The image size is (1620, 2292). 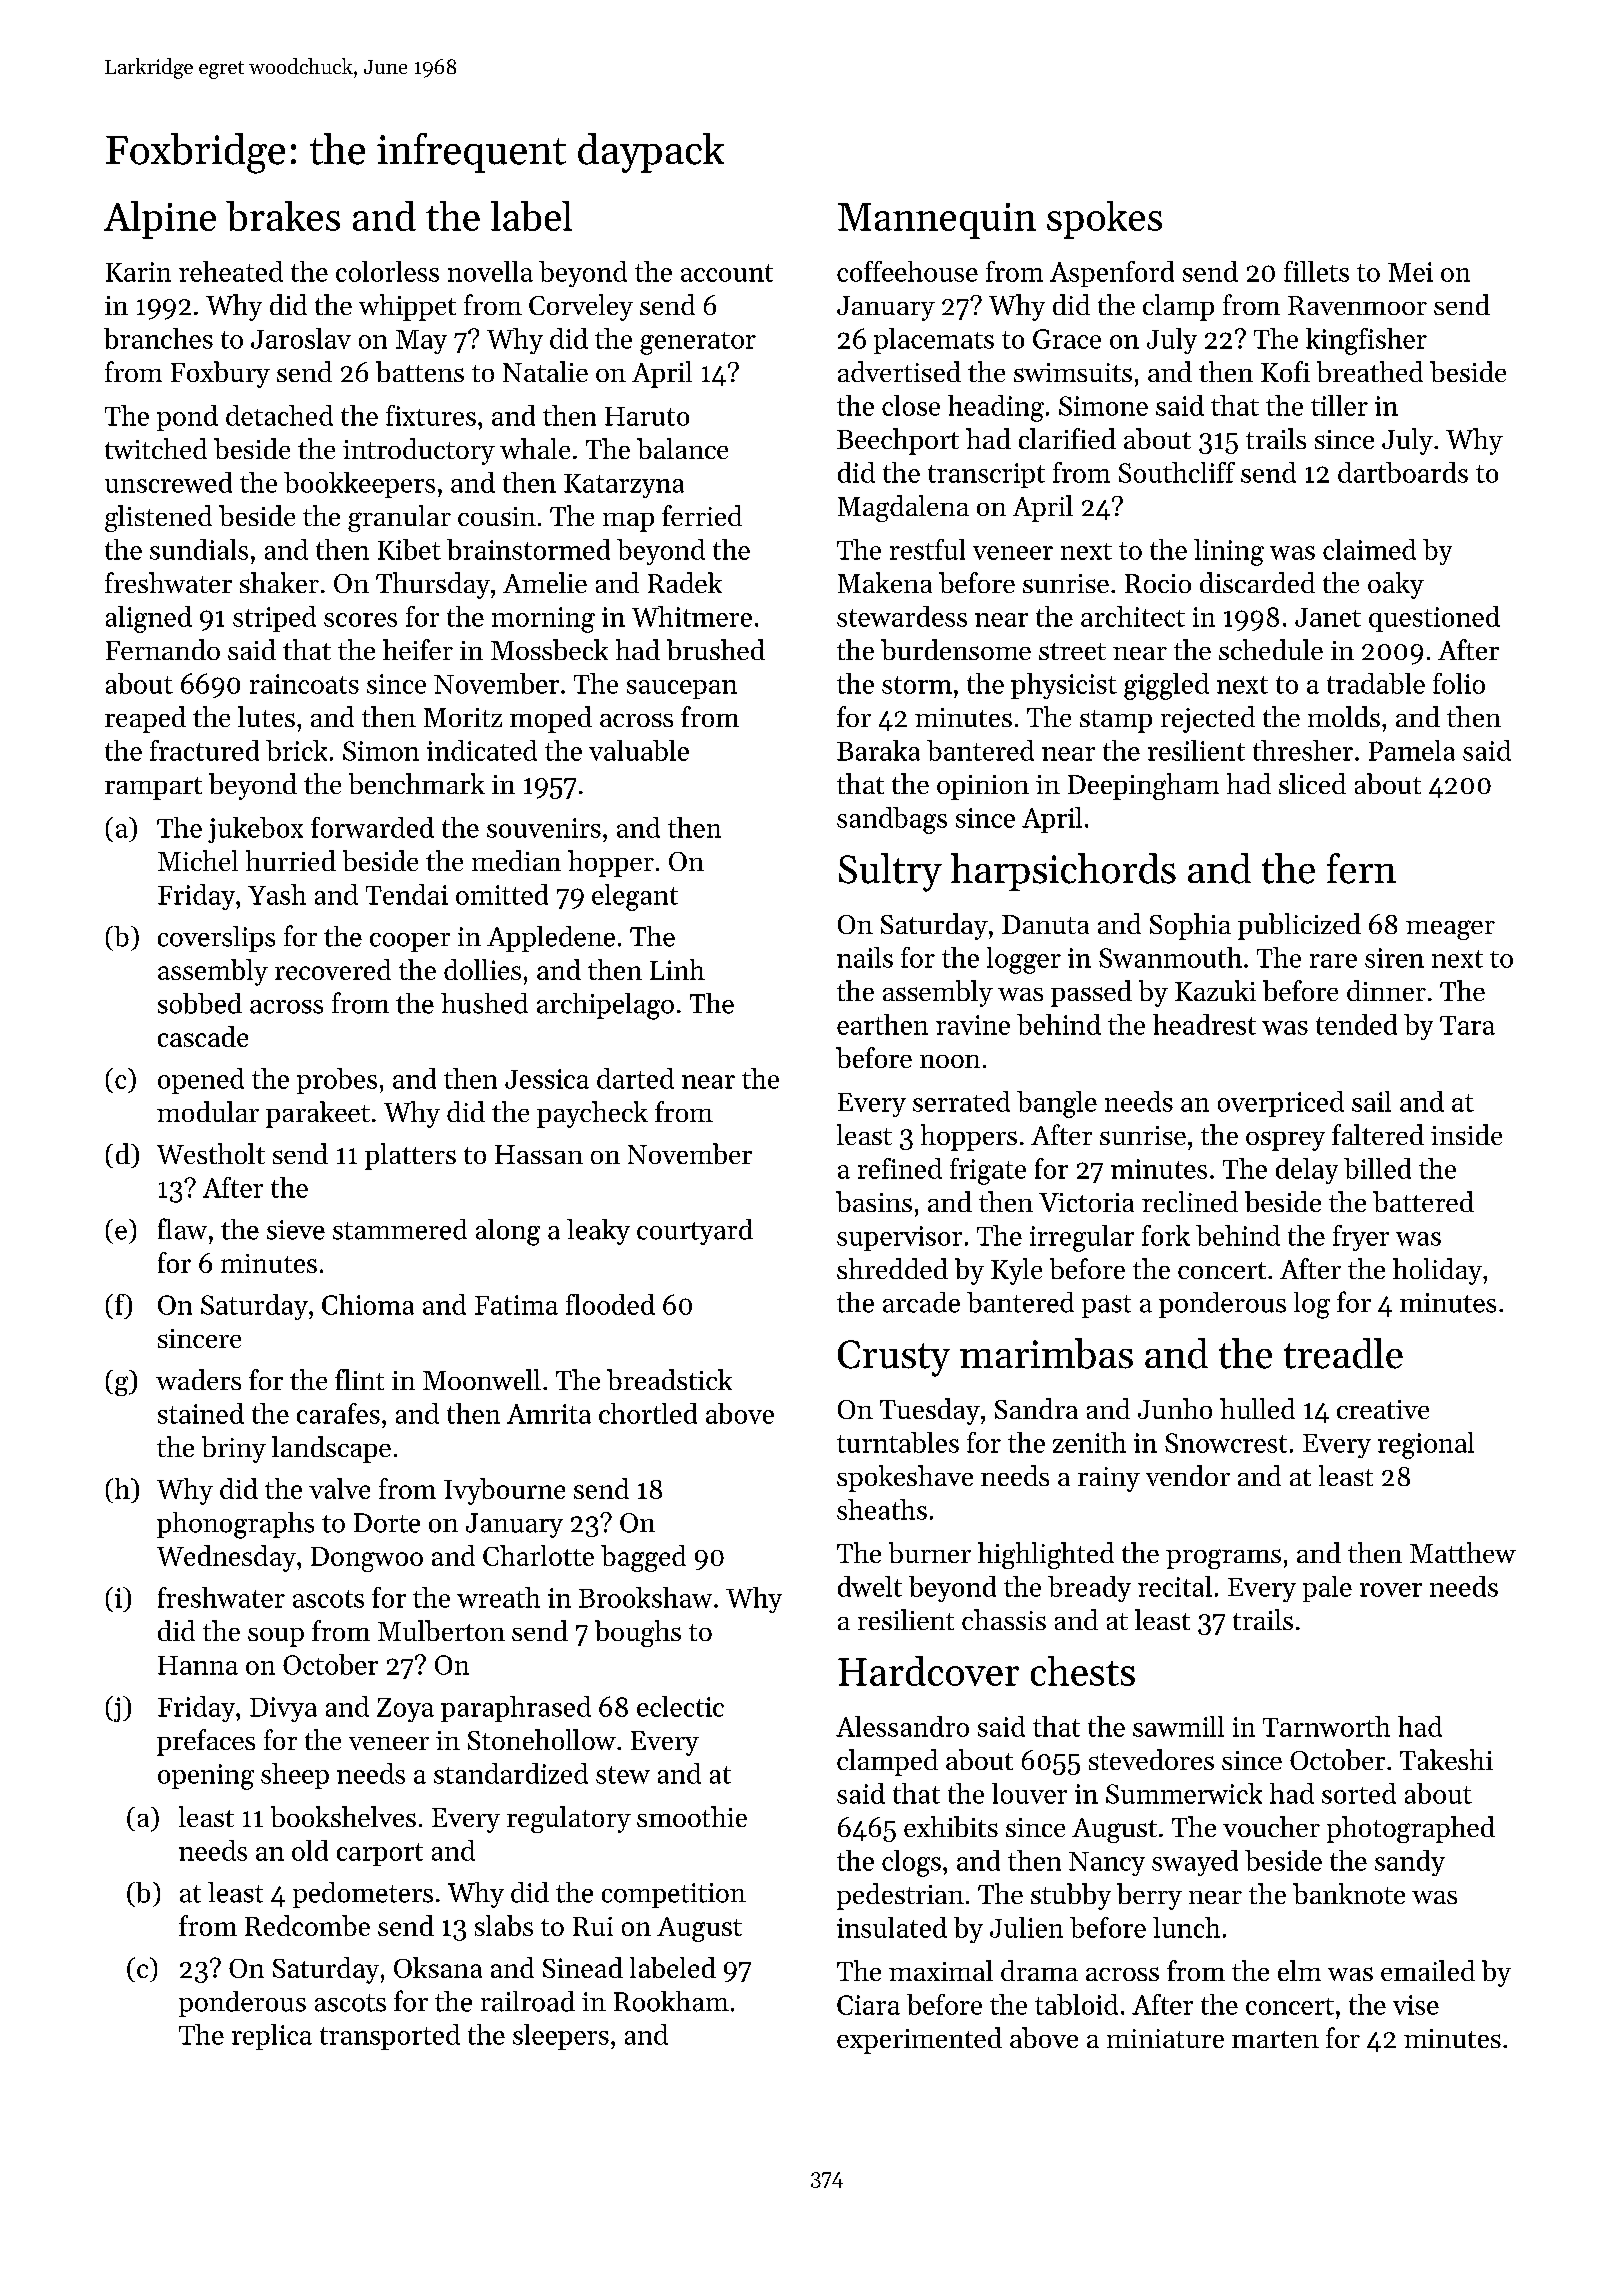 I want to click on fryer, so click(x=1361, y=1238).
